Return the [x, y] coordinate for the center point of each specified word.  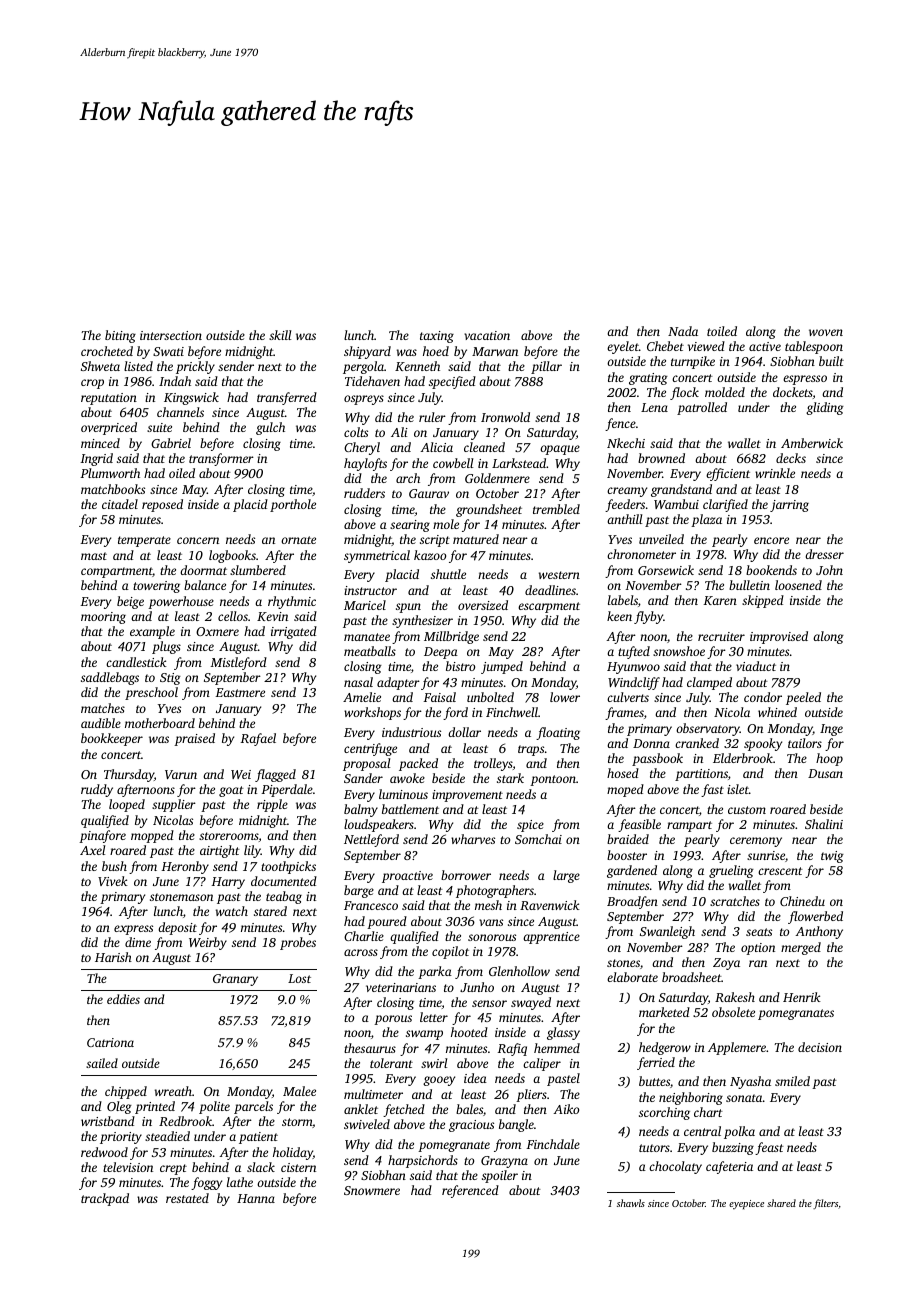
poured [387, 922]
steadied [167, 1136]
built [831, 361]
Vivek [113, 881]
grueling [731, 871]
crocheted [107, 351]
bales [469, 1109]
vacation [487, 335]
